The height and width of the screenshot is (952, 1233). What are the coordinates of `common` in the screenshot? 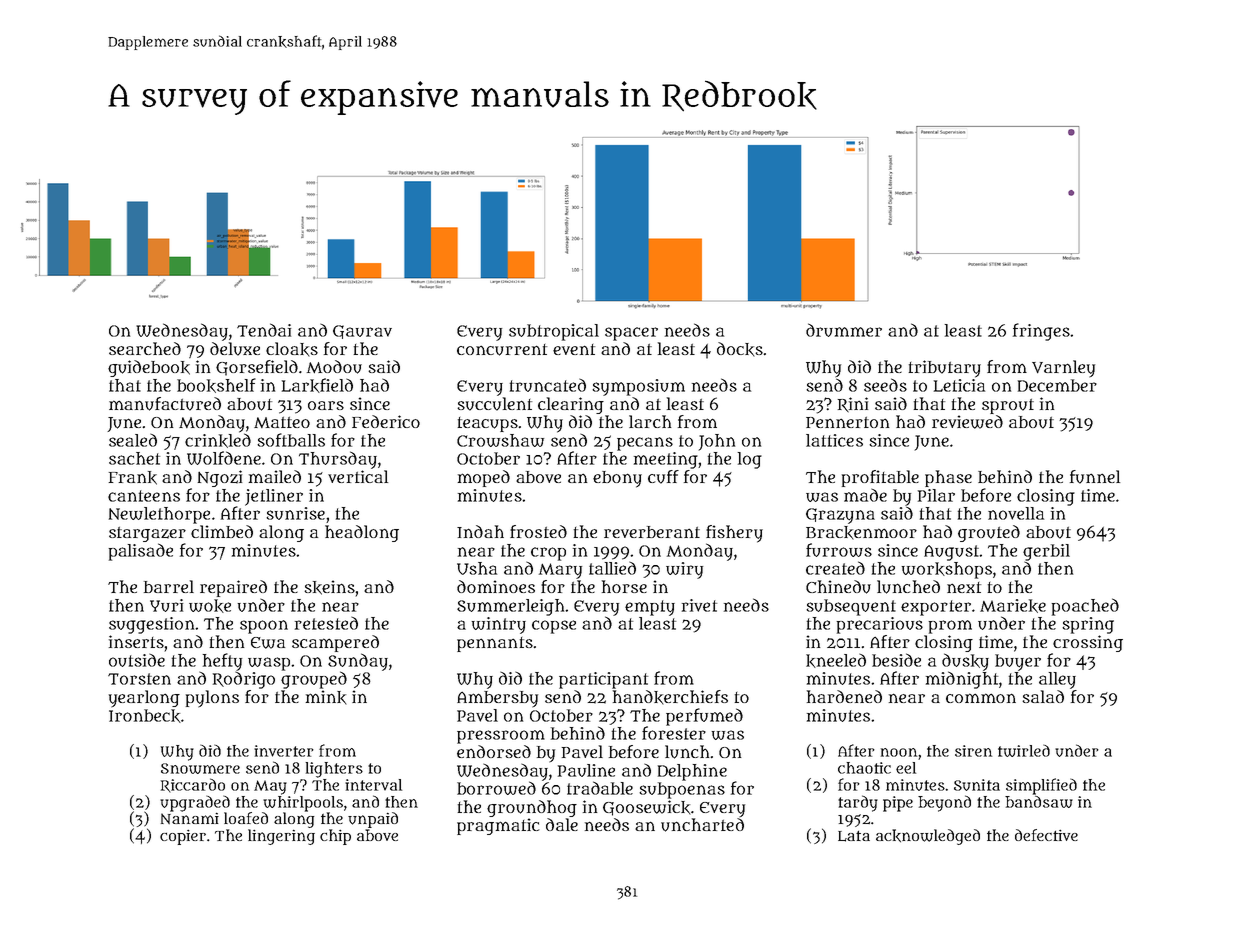 It's located at (981, 698).
